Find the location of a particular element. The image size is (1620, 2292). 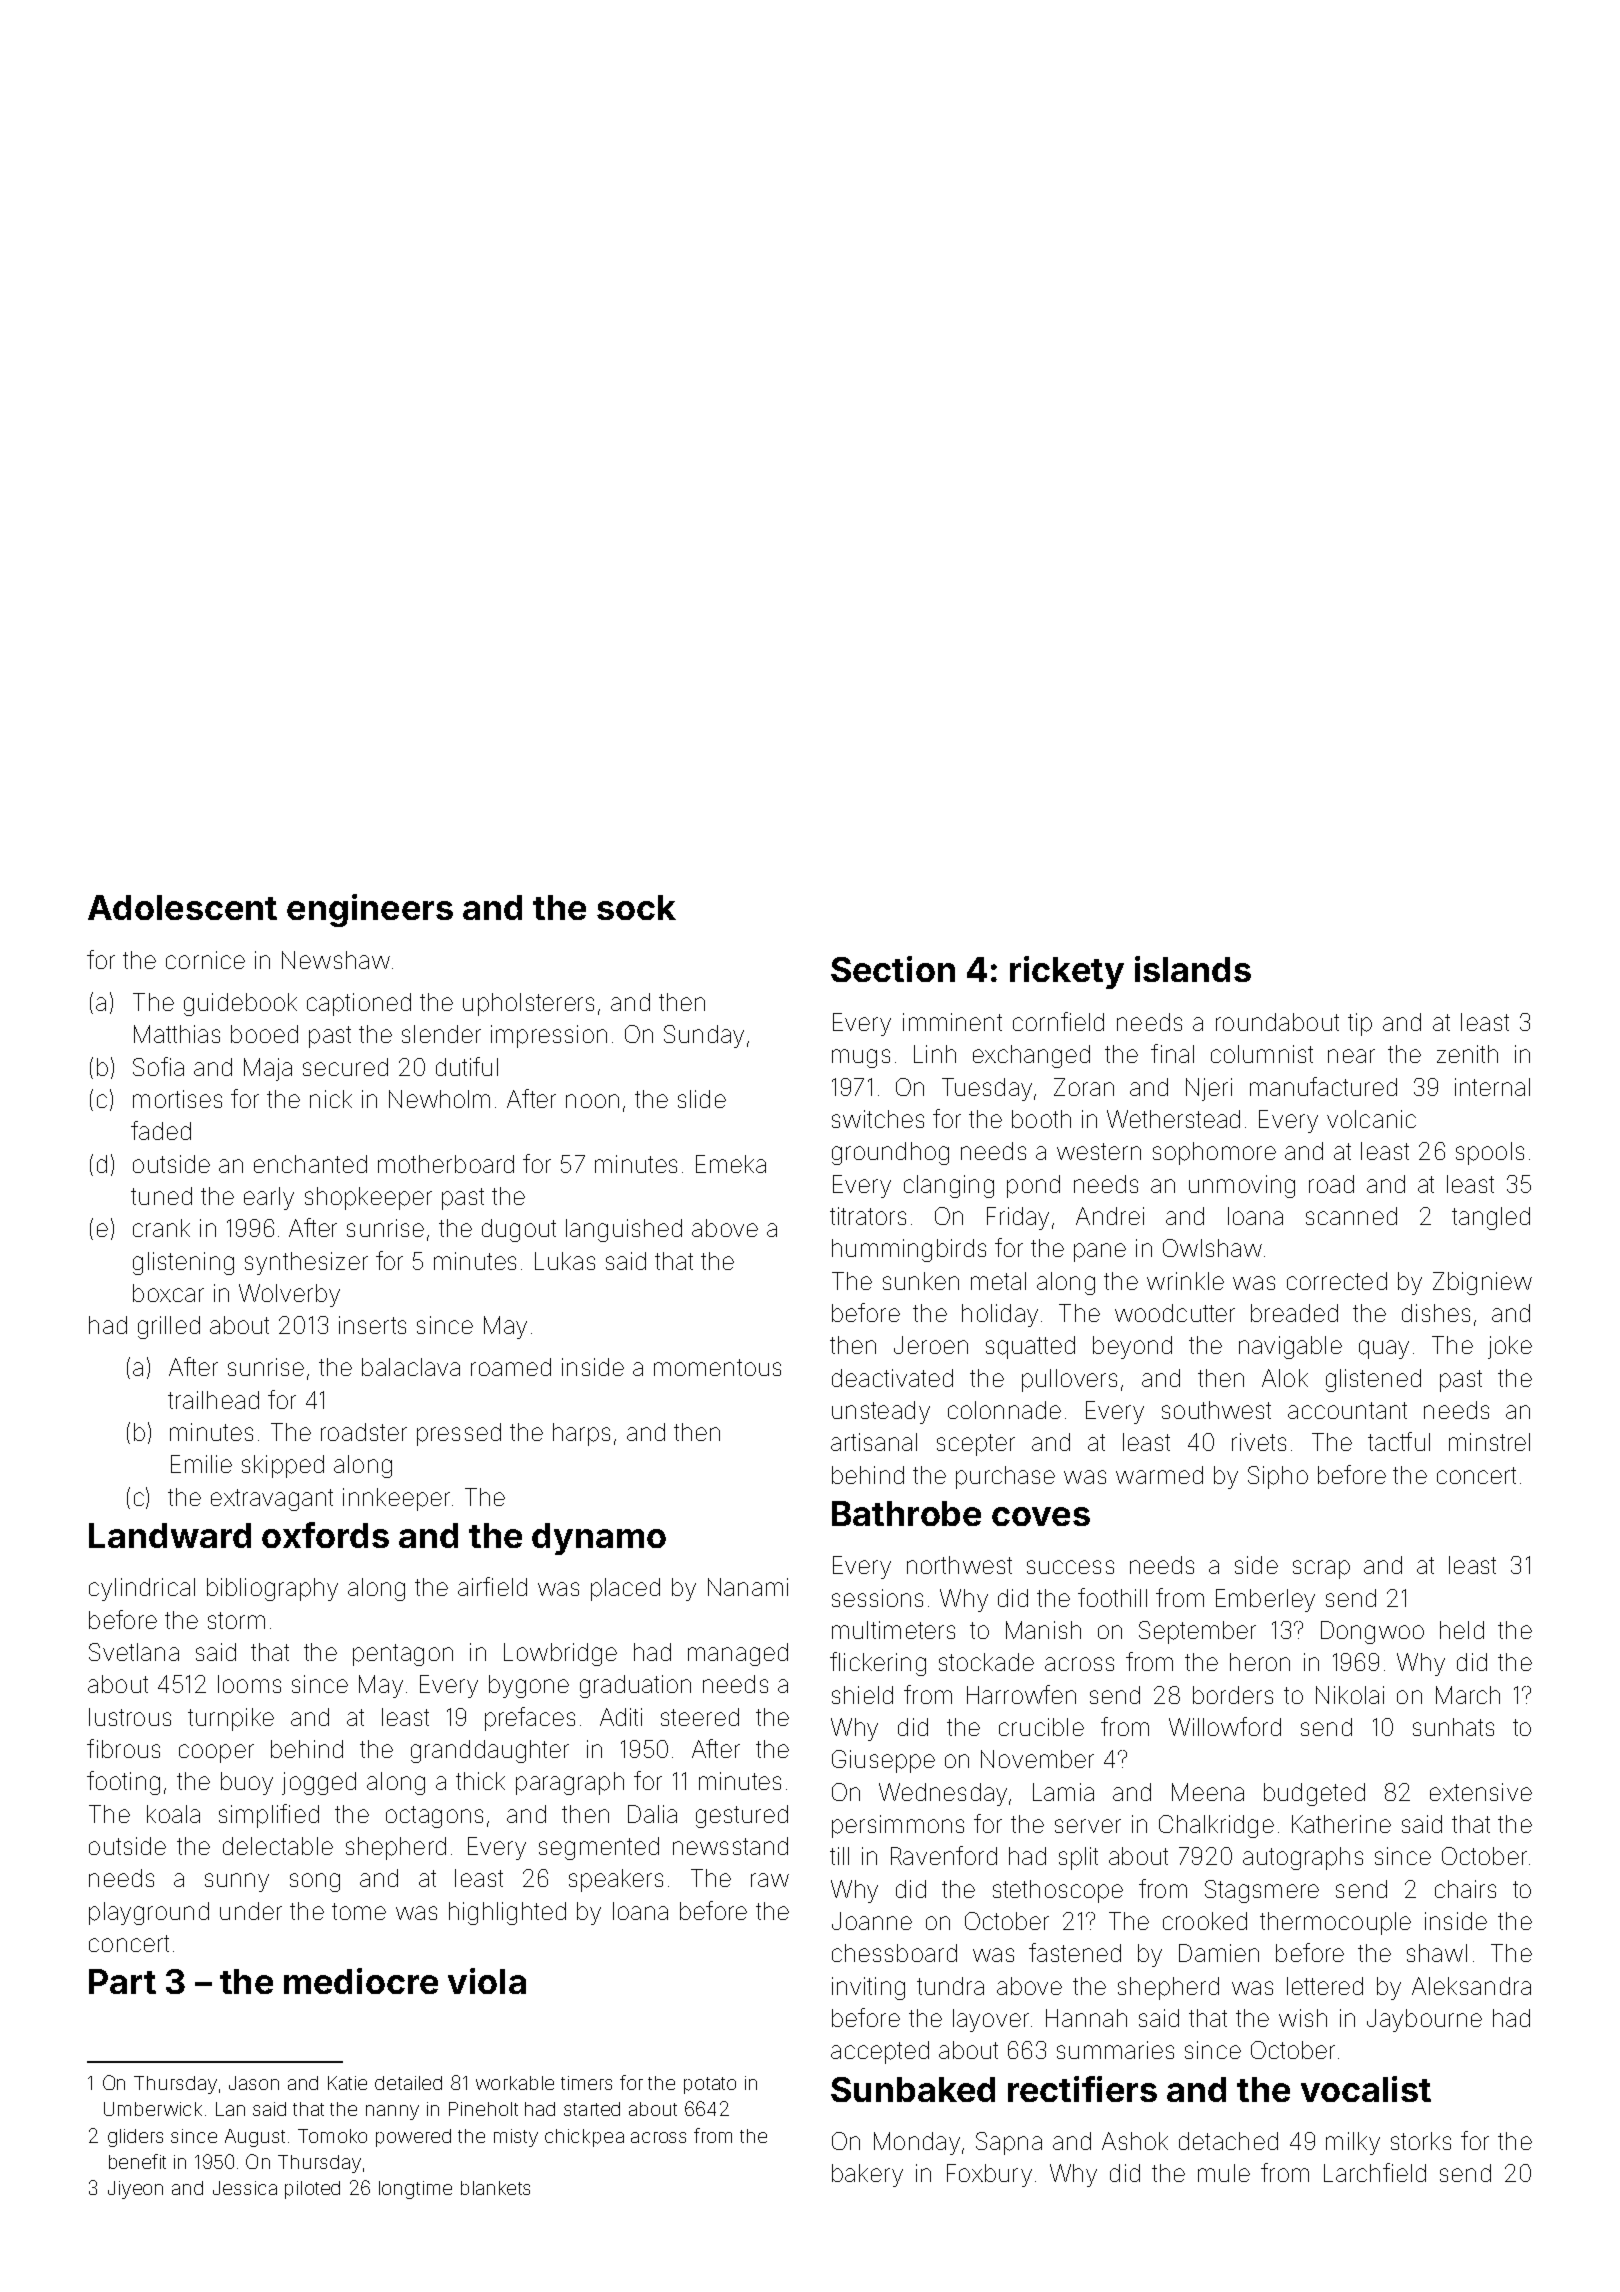

tangled is located at coordinates (1491, 1218).
